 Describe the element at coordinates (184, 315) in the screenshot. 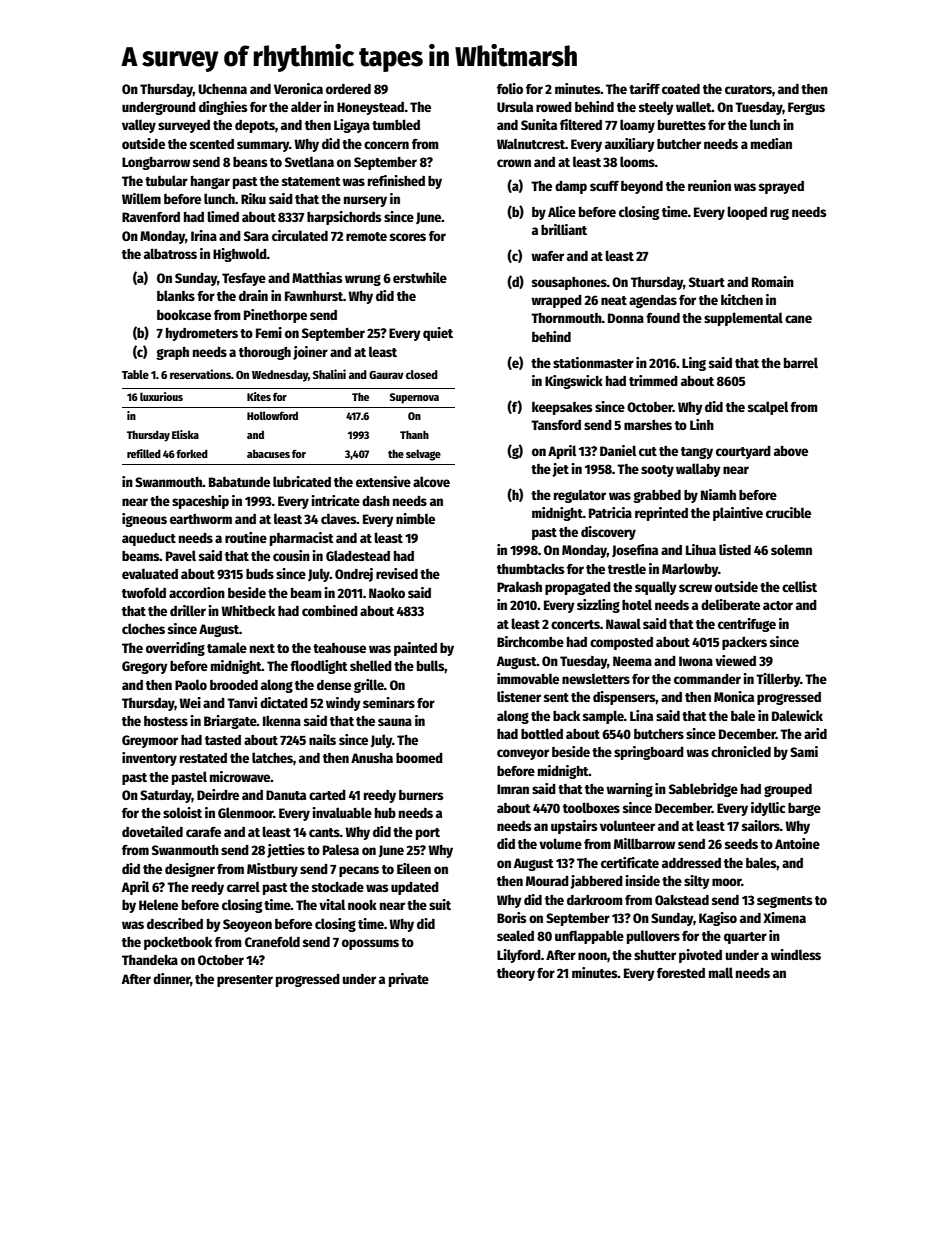

I see `bookcase` at that location.
